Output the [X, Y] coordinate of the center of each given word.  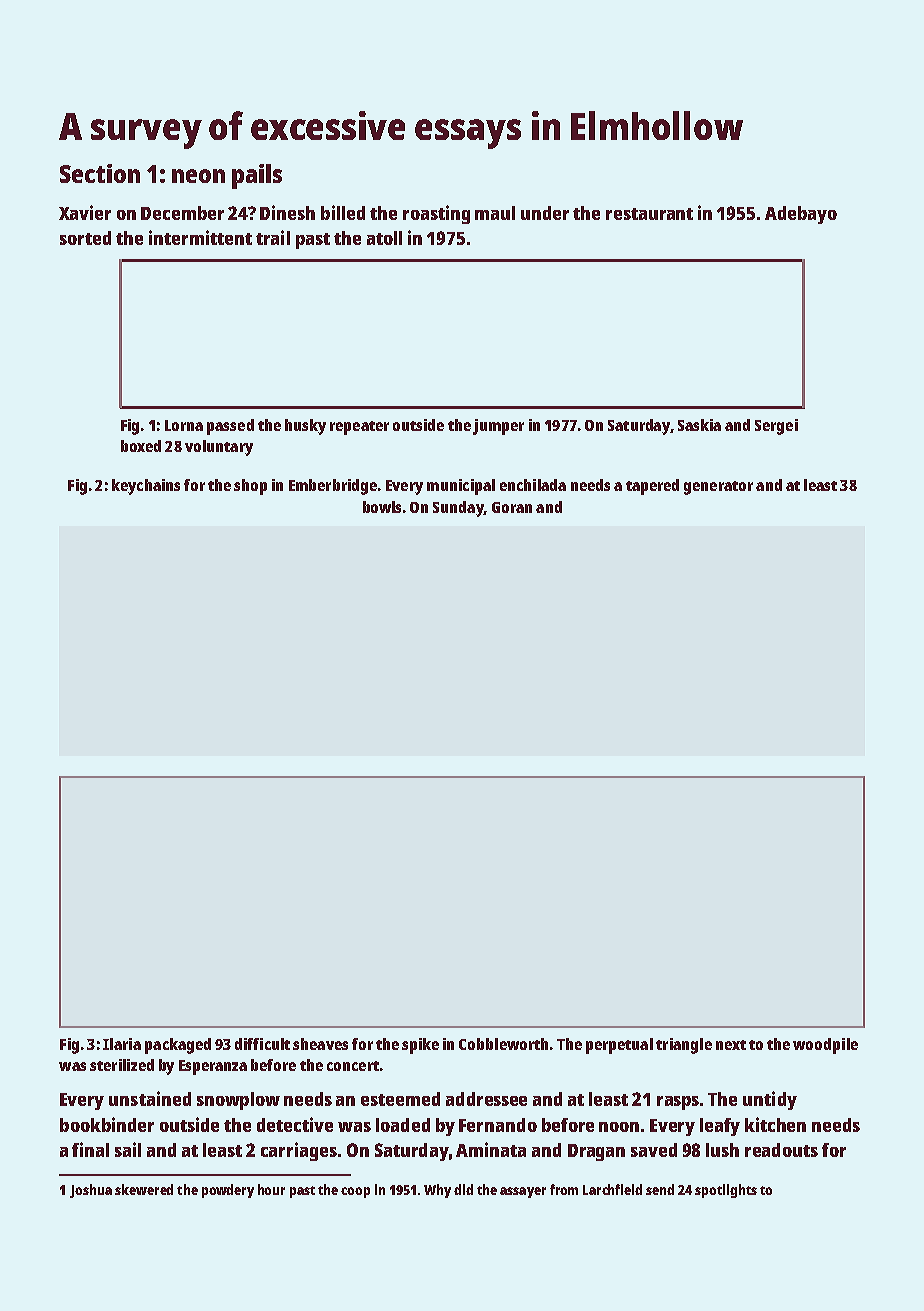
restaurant [649, 214]
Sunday [458, 509]
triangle [684, 1046]
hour [271, 1189]
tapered [652, 487]
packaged [178, 1046]
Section [100, 173]
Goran [512, 507]
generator [718, 488]
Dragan [596, 1152]
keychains [146, 487]
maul [495, 213]
